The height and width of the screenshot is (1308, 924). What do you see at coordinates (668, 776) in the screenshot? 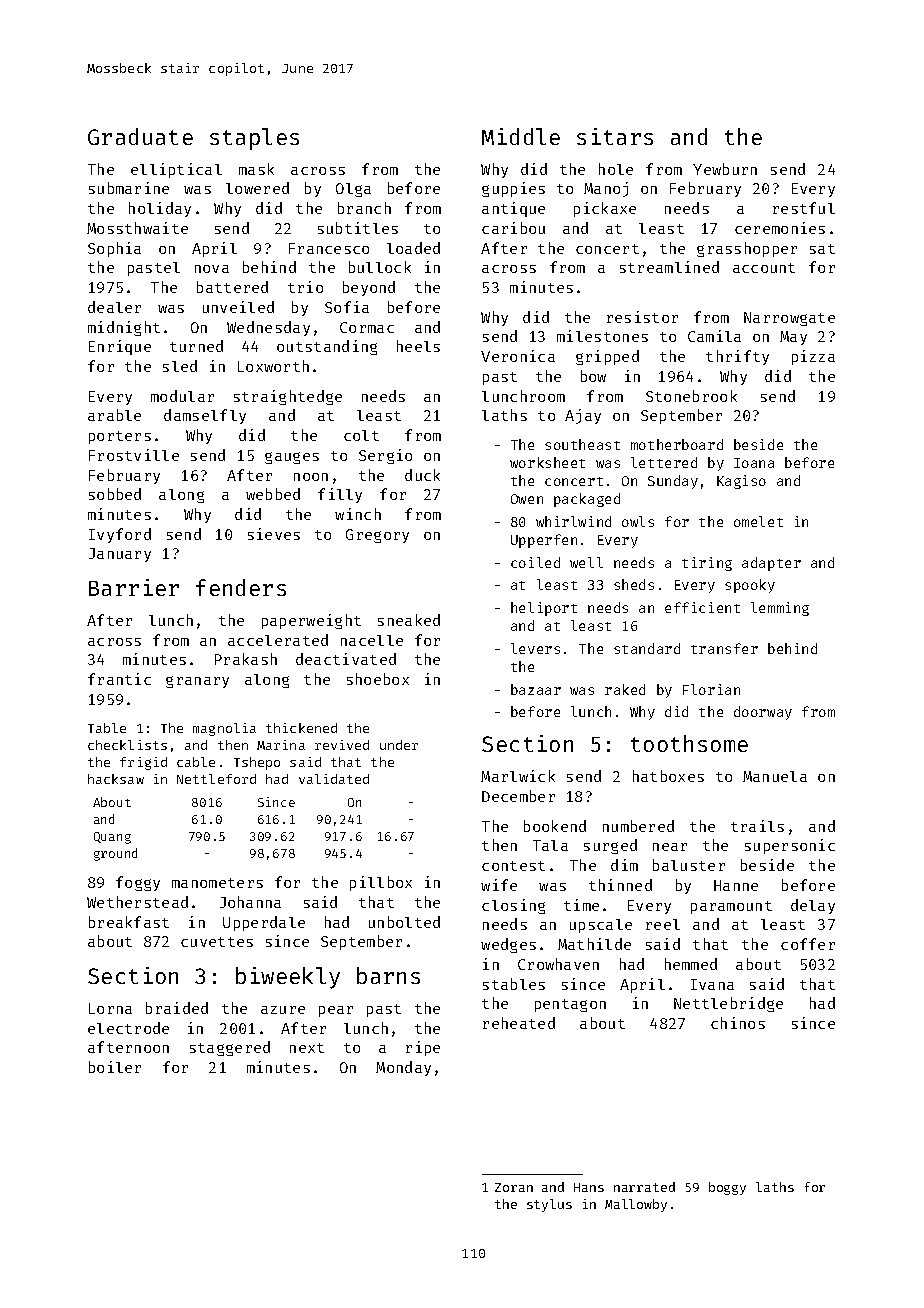
I see `hatboxes` at bounding box center [668, 776].
